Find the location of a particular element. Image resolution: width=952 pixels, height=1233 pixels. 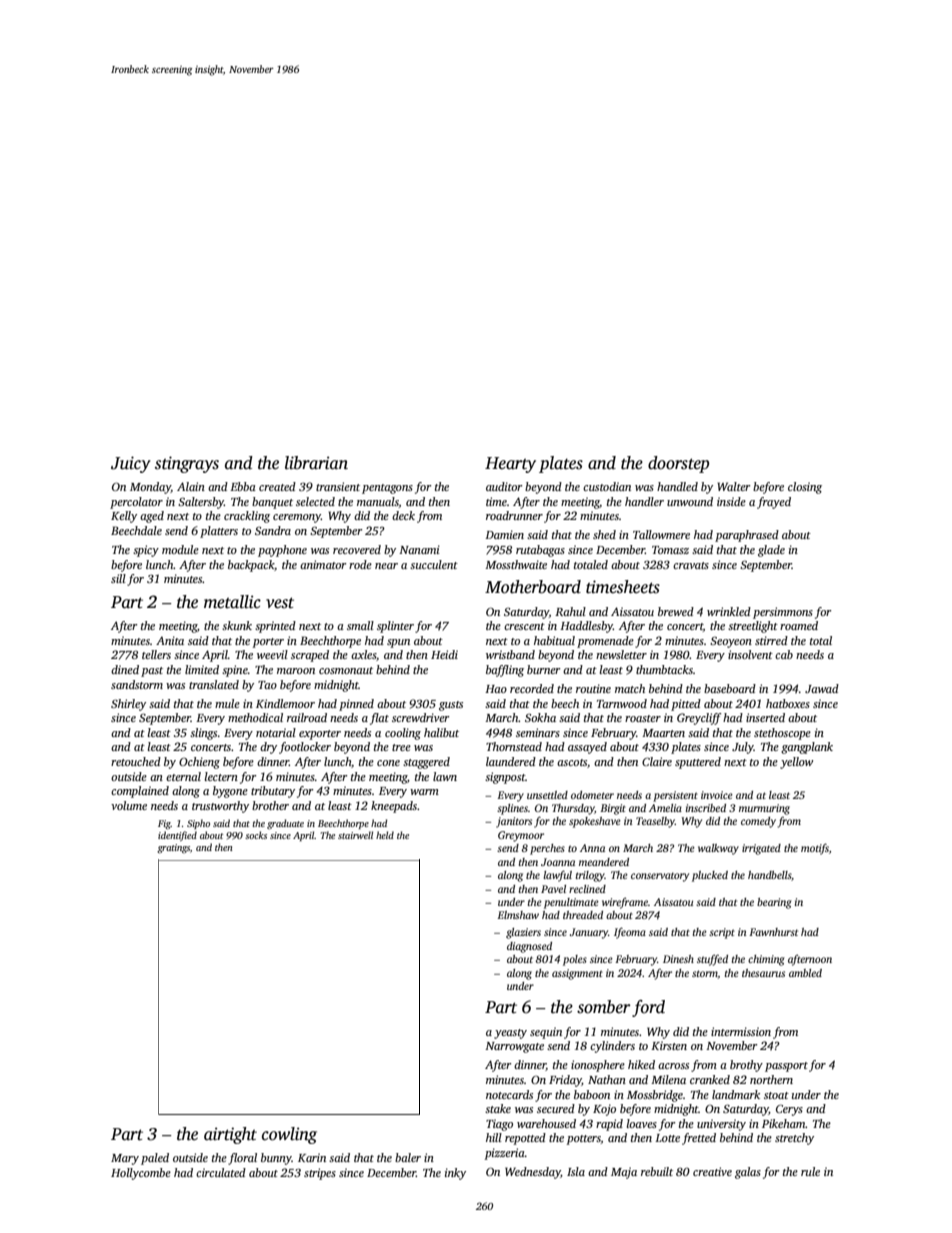

Kindlemoor is located at coordinates (285, 703).
